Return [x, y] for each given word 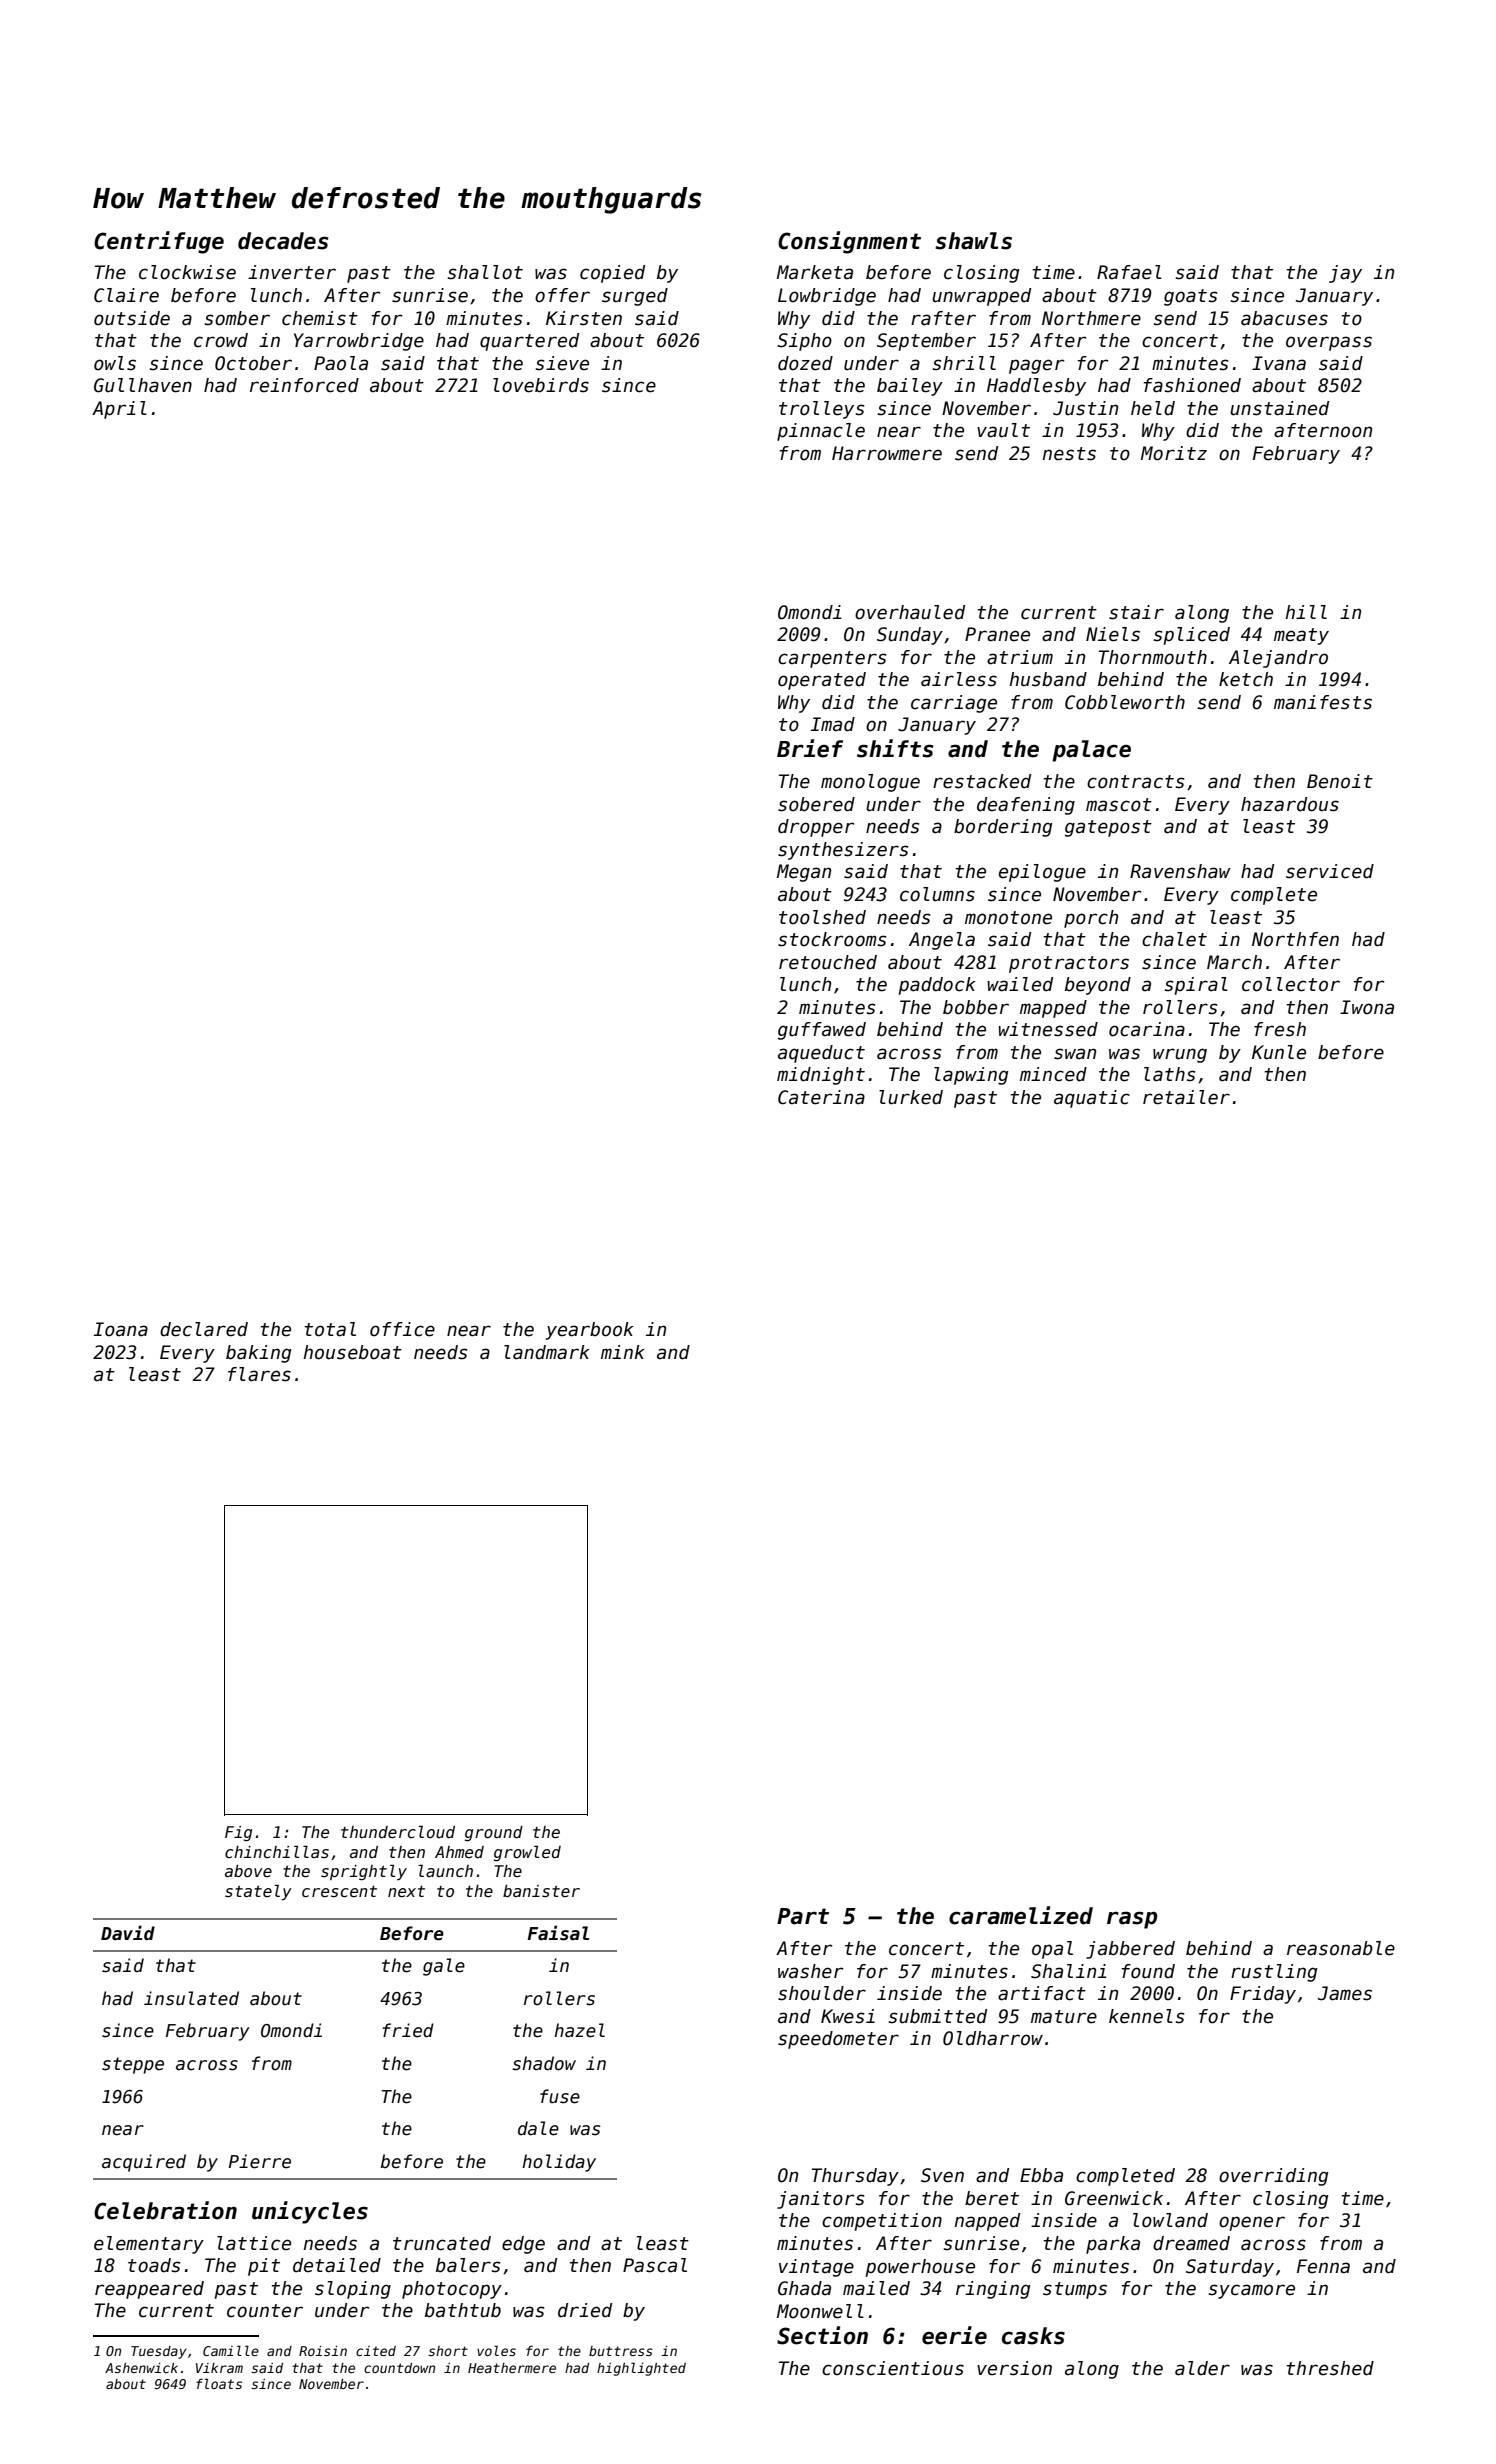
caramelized [1021, 1915]
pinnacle [821, 432]
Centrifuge [159, 242]
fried [408, 2030]
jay [1345, 274]
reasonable [1341, 1948]
